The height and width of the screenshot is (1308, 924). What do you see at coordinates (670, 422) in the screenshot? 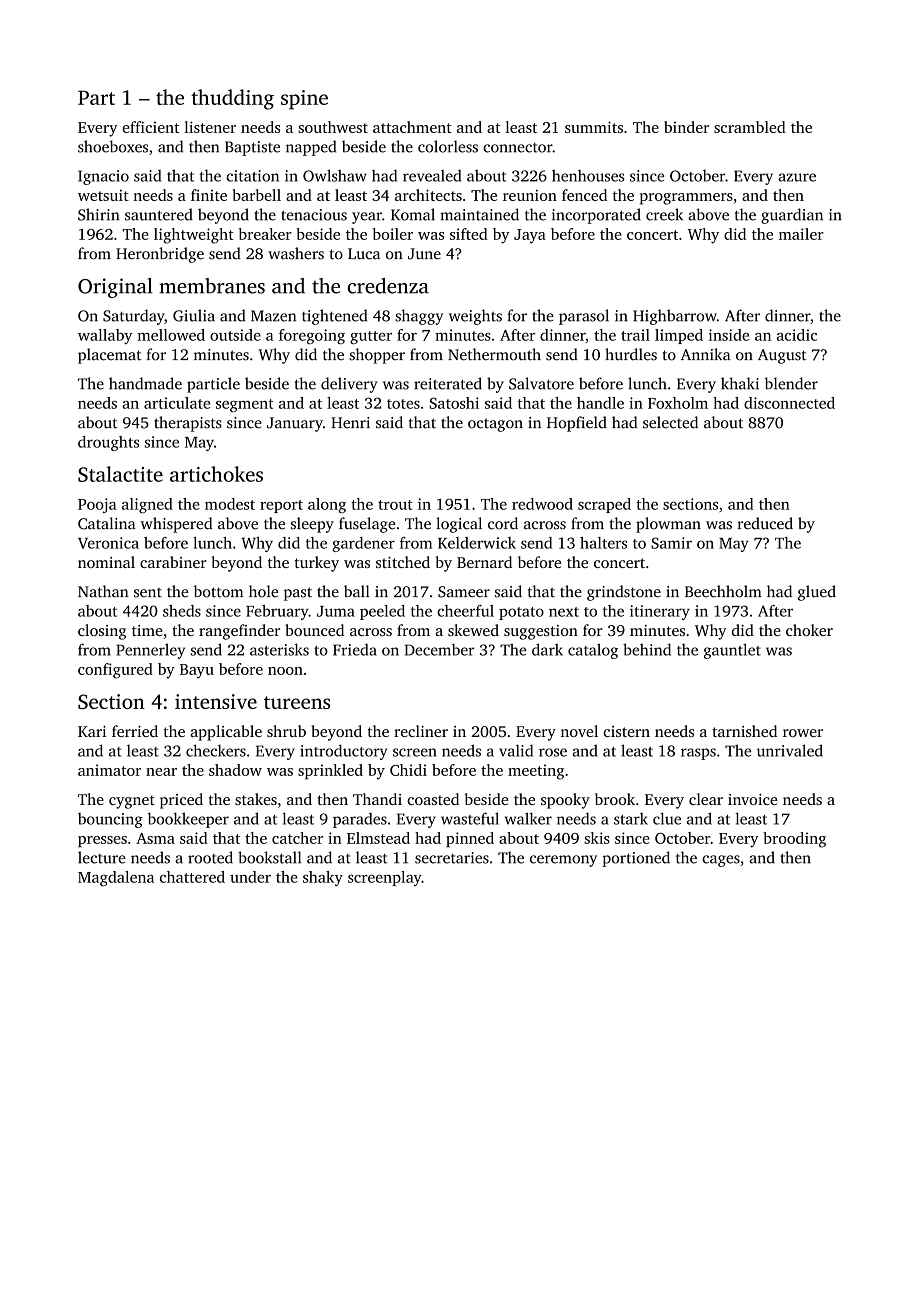
I see `selected` at bounding box center [670, 422].
